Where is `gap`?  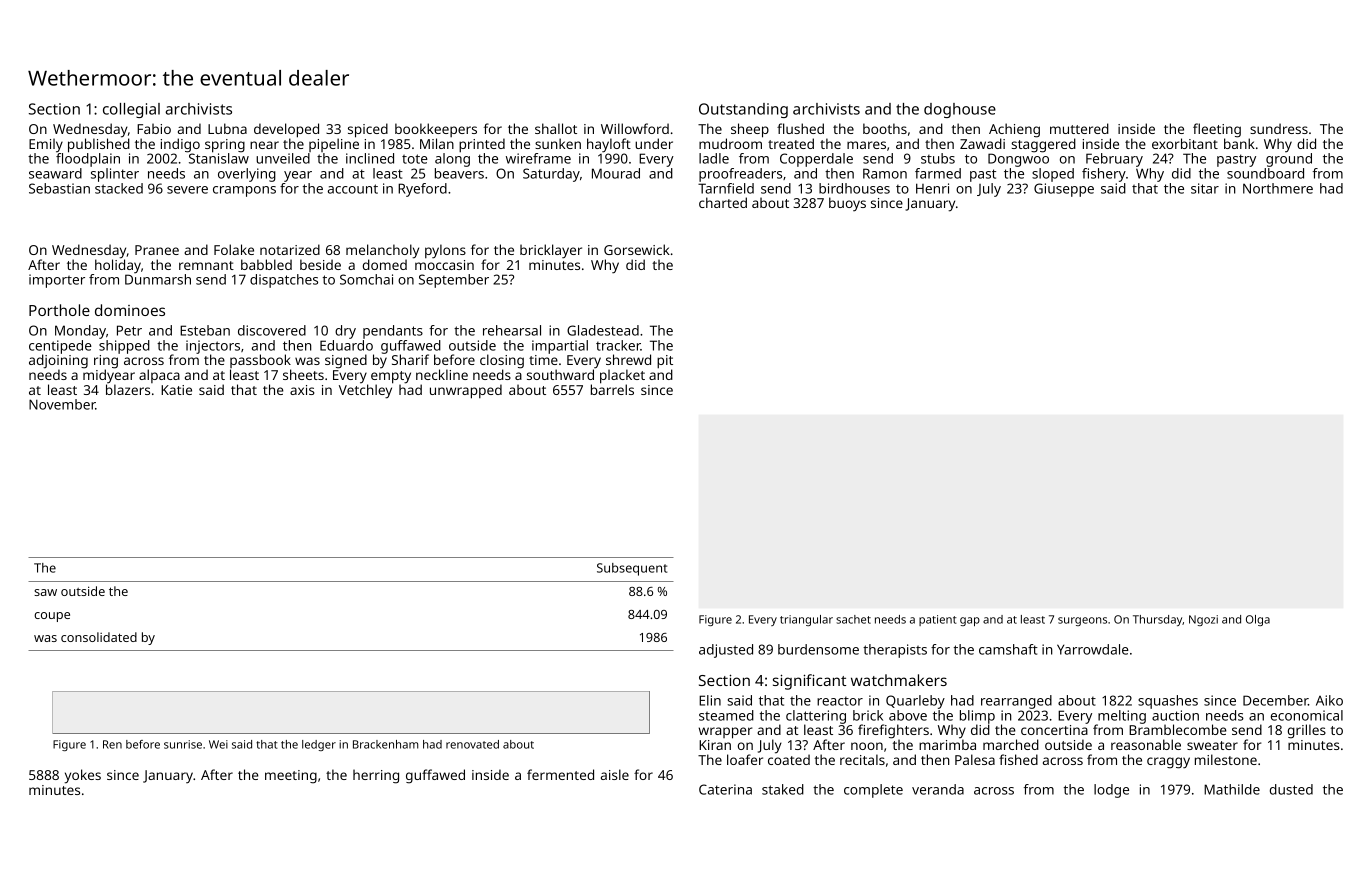
gap is located at coordinates (970, 621).
